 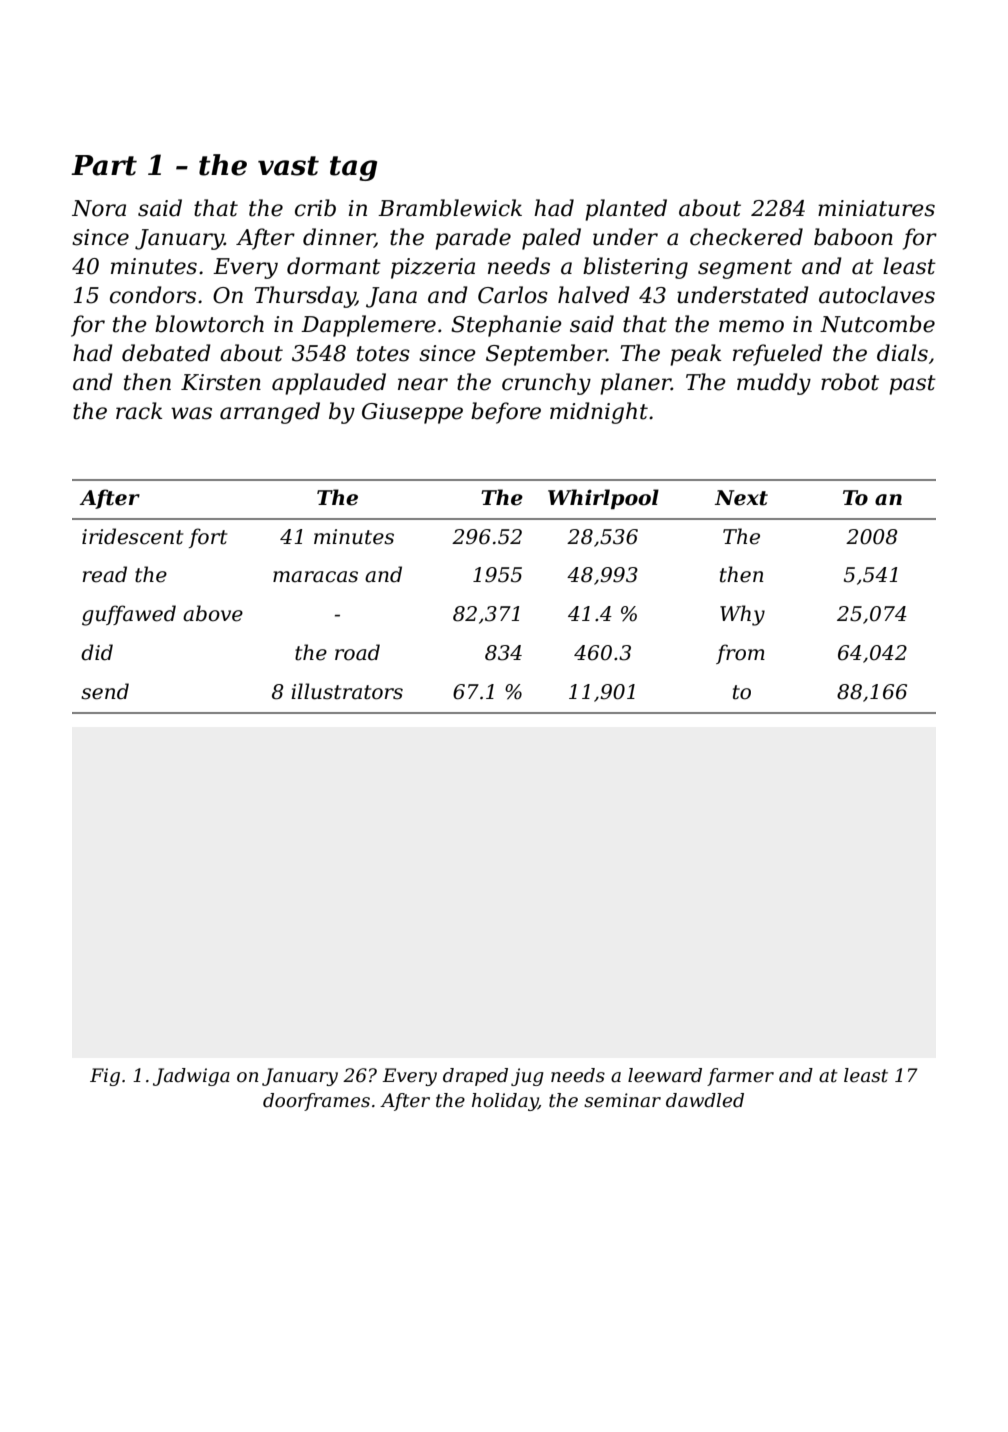 What do you see at coordinates (153, 295) in the screenshot?
I see `condors` at bounding box center [153, 295].
